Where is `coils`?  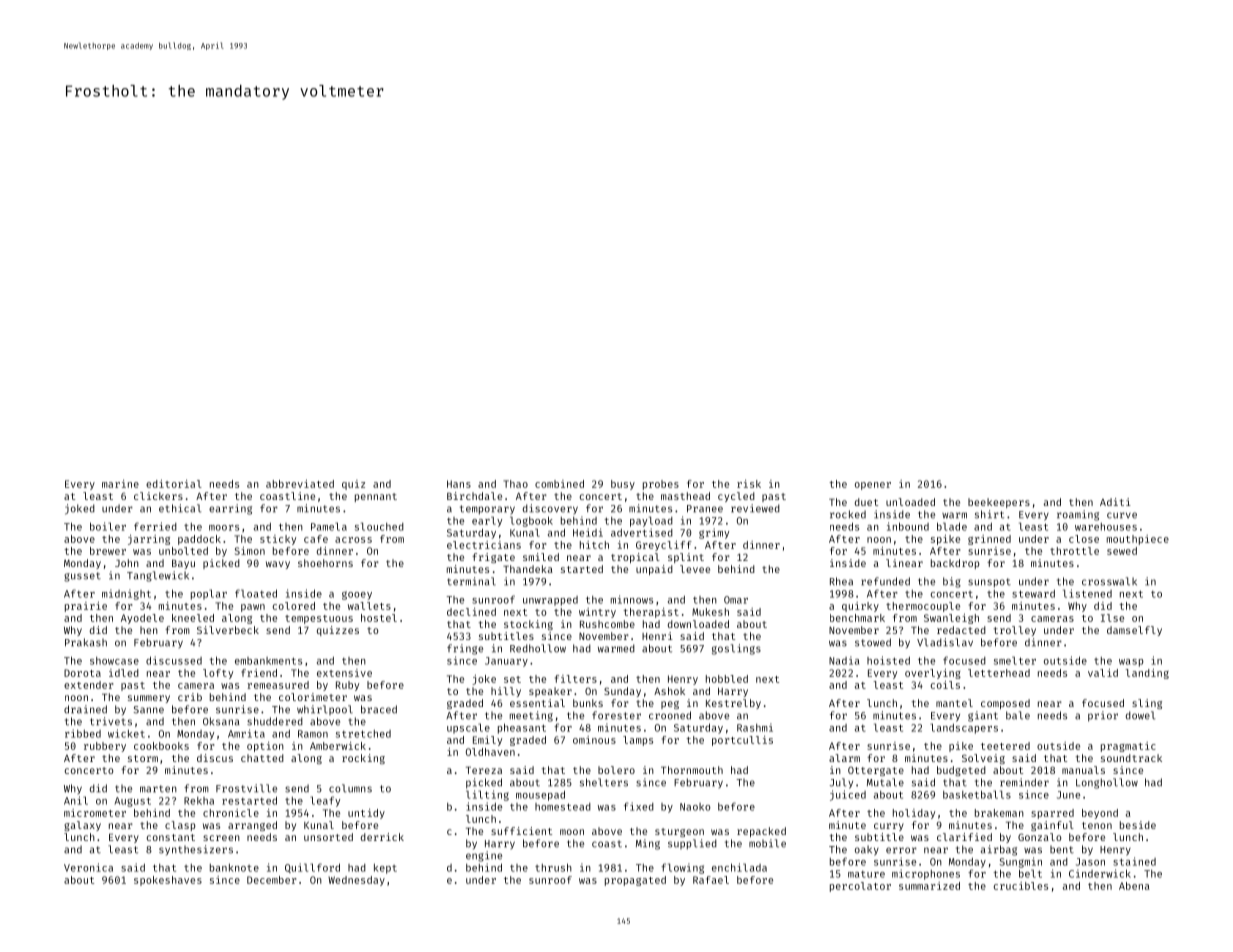
coils is located at coordinates (945, 685).
